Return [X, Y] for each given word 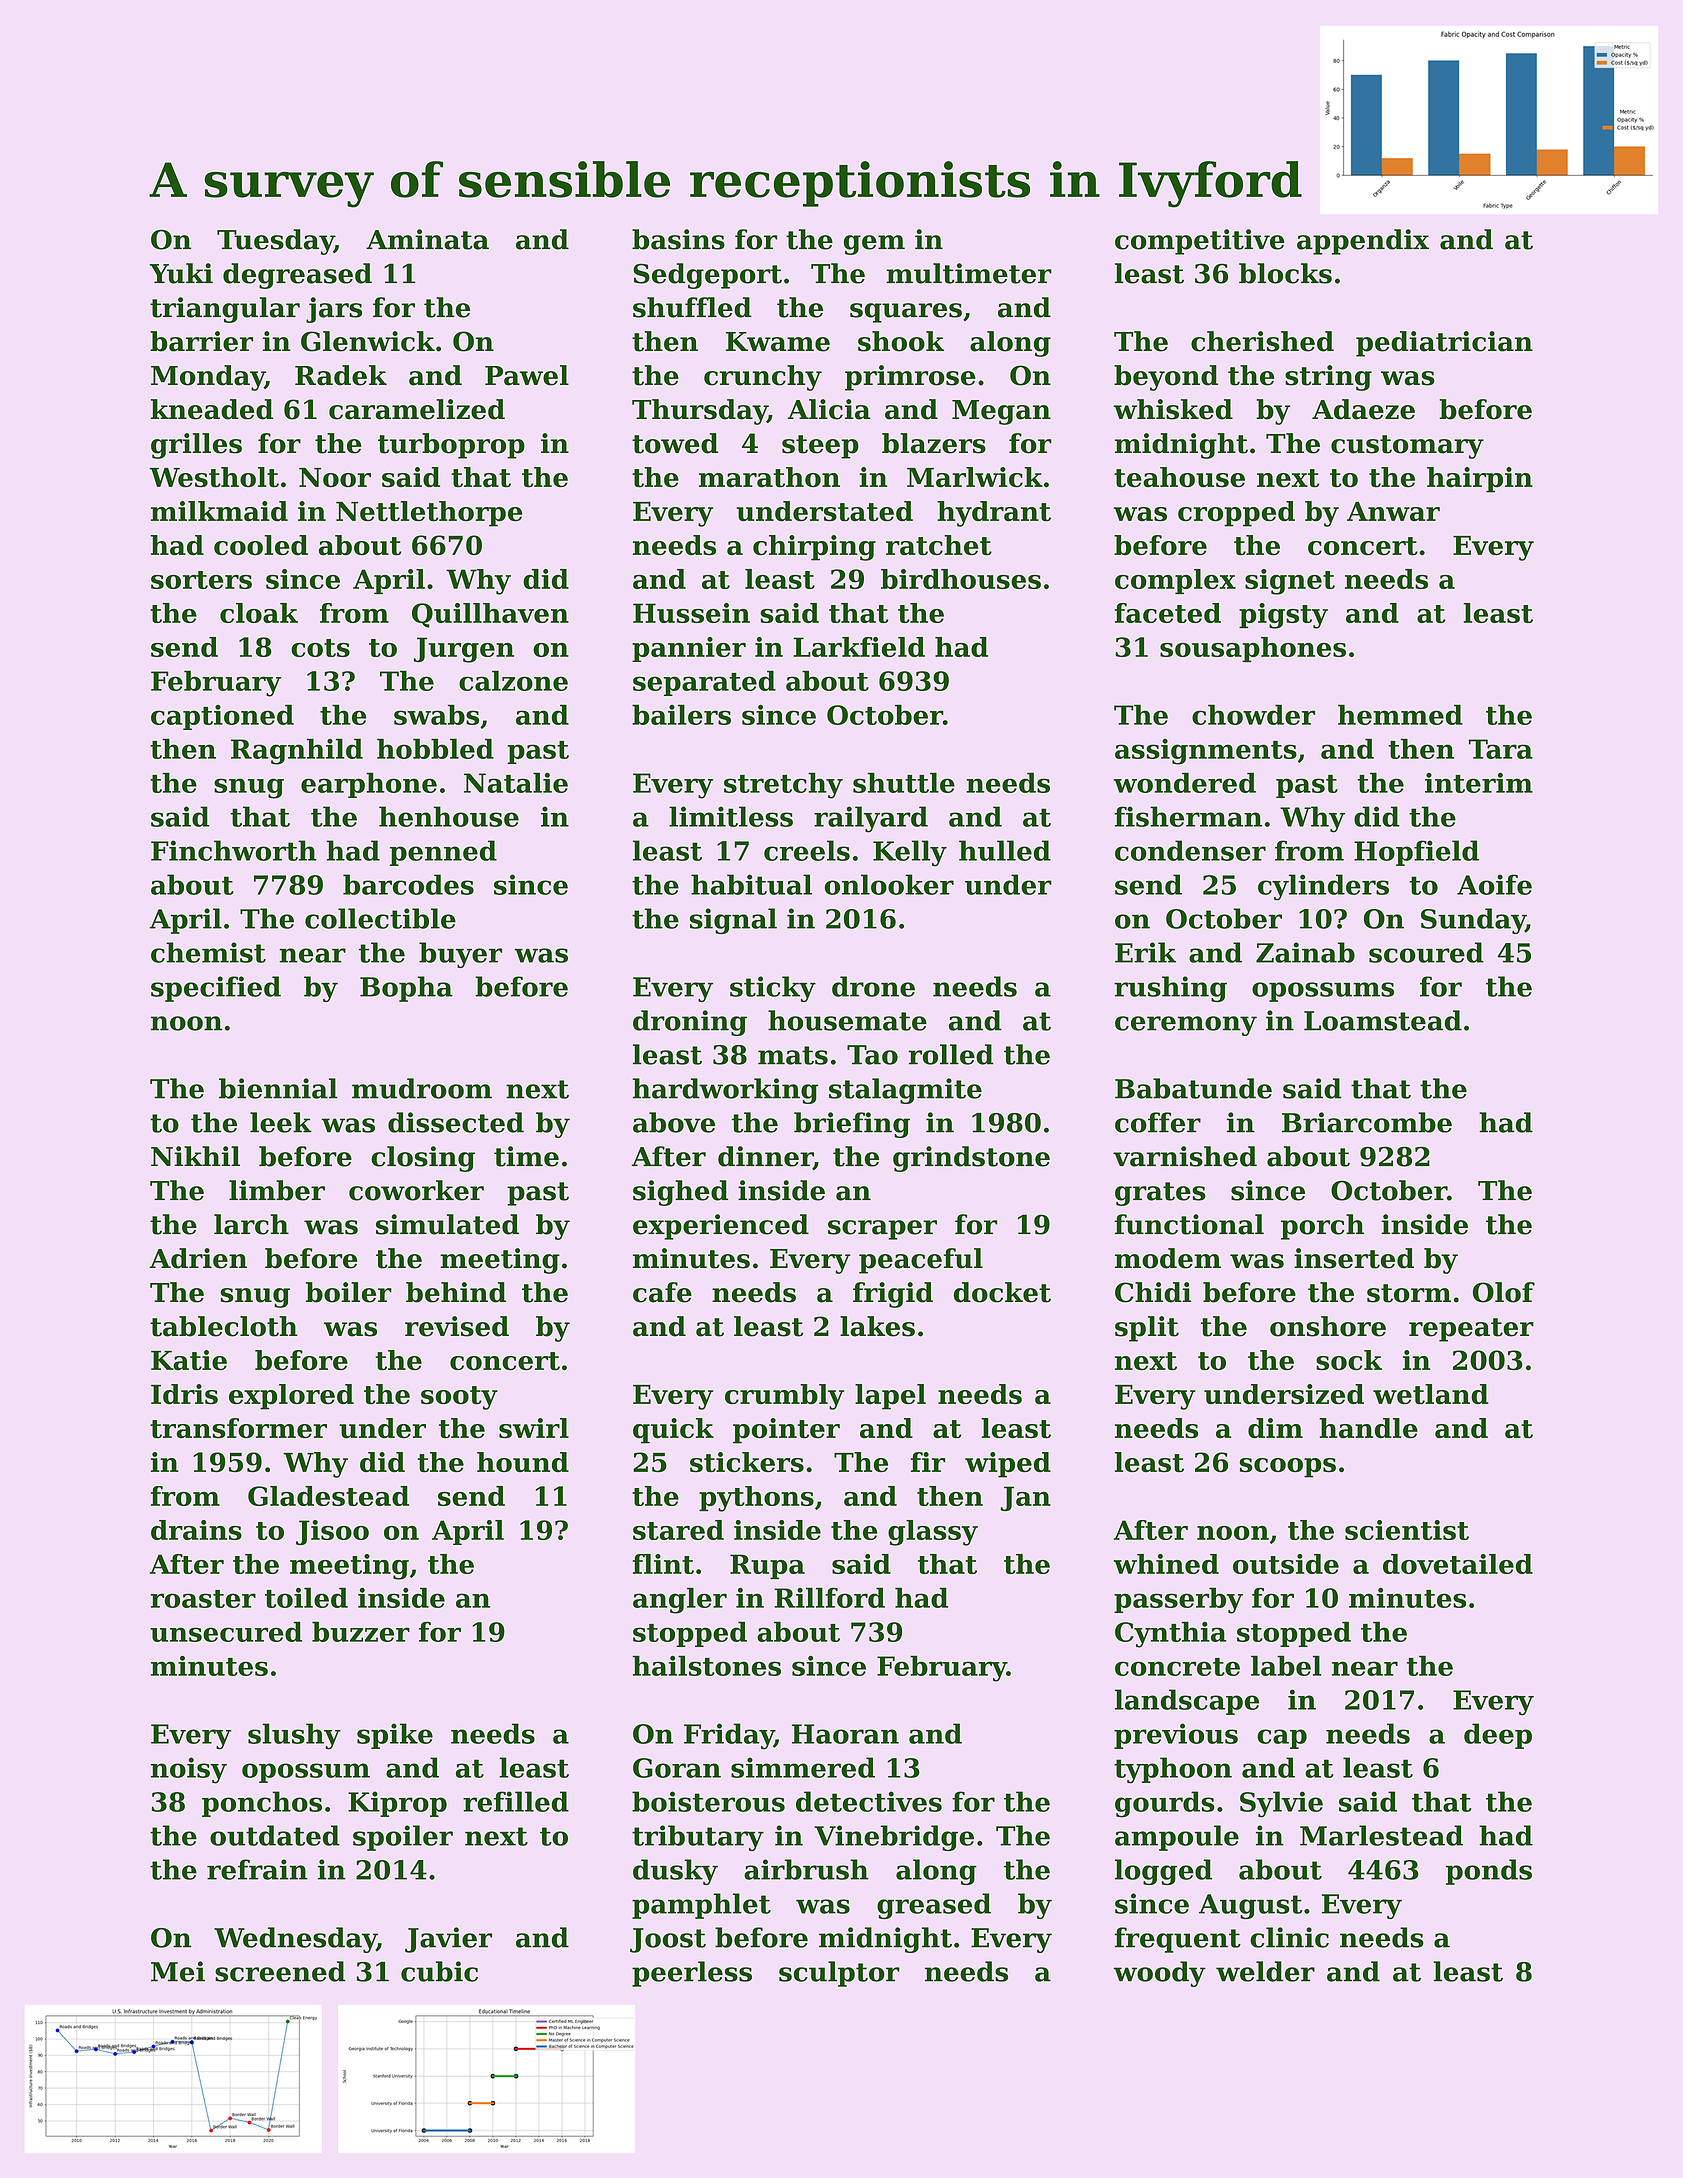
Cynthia [1170, 1634]
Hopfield [1416, 853]
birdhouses [961, 579]
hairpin [1480, 480]
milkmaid [219, 511]
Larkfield [859, 647]
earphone [369, 785]
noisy [189, 1770]
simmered [803, 1767]
